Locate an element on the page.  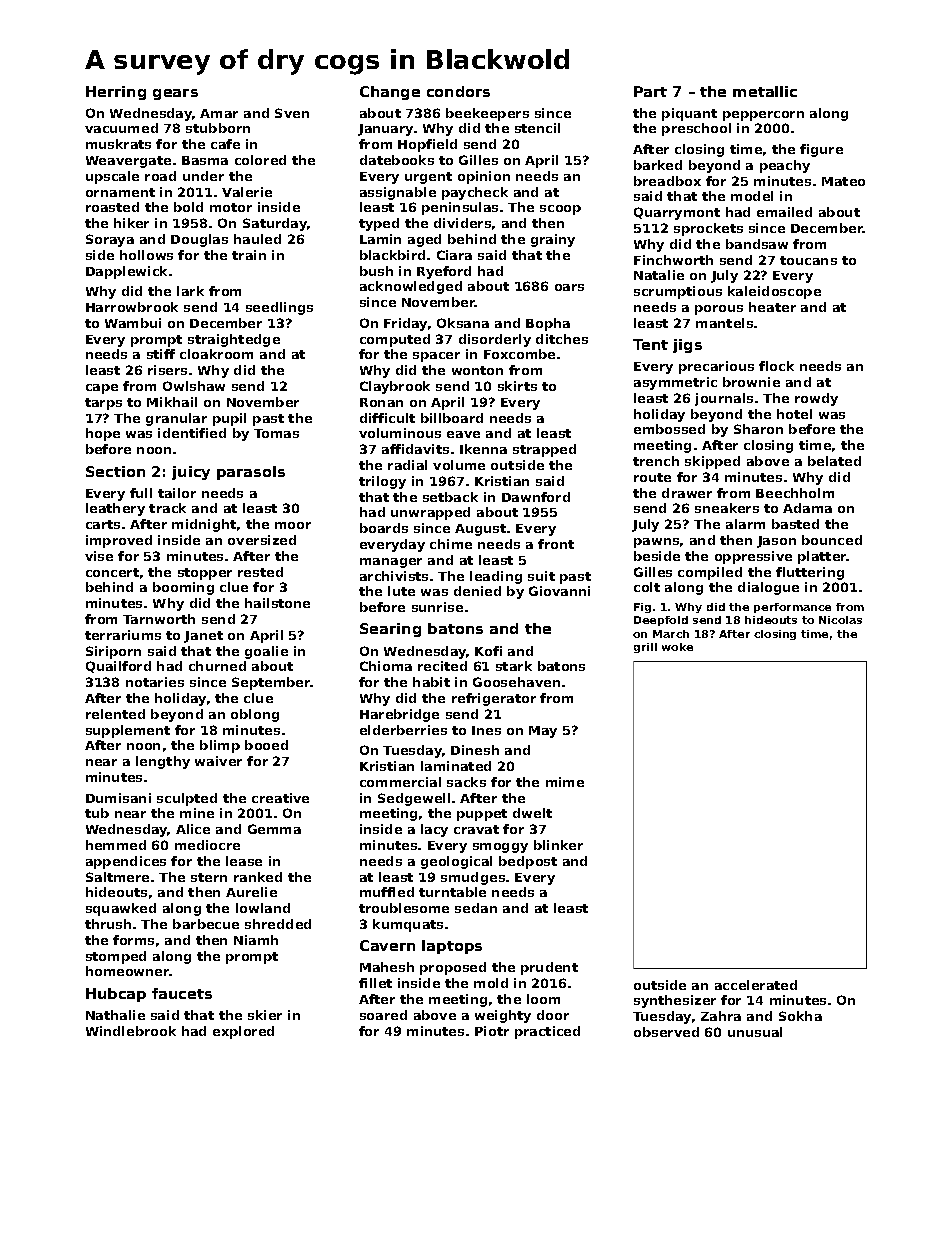
lute is located at coordinates (401, 591).
